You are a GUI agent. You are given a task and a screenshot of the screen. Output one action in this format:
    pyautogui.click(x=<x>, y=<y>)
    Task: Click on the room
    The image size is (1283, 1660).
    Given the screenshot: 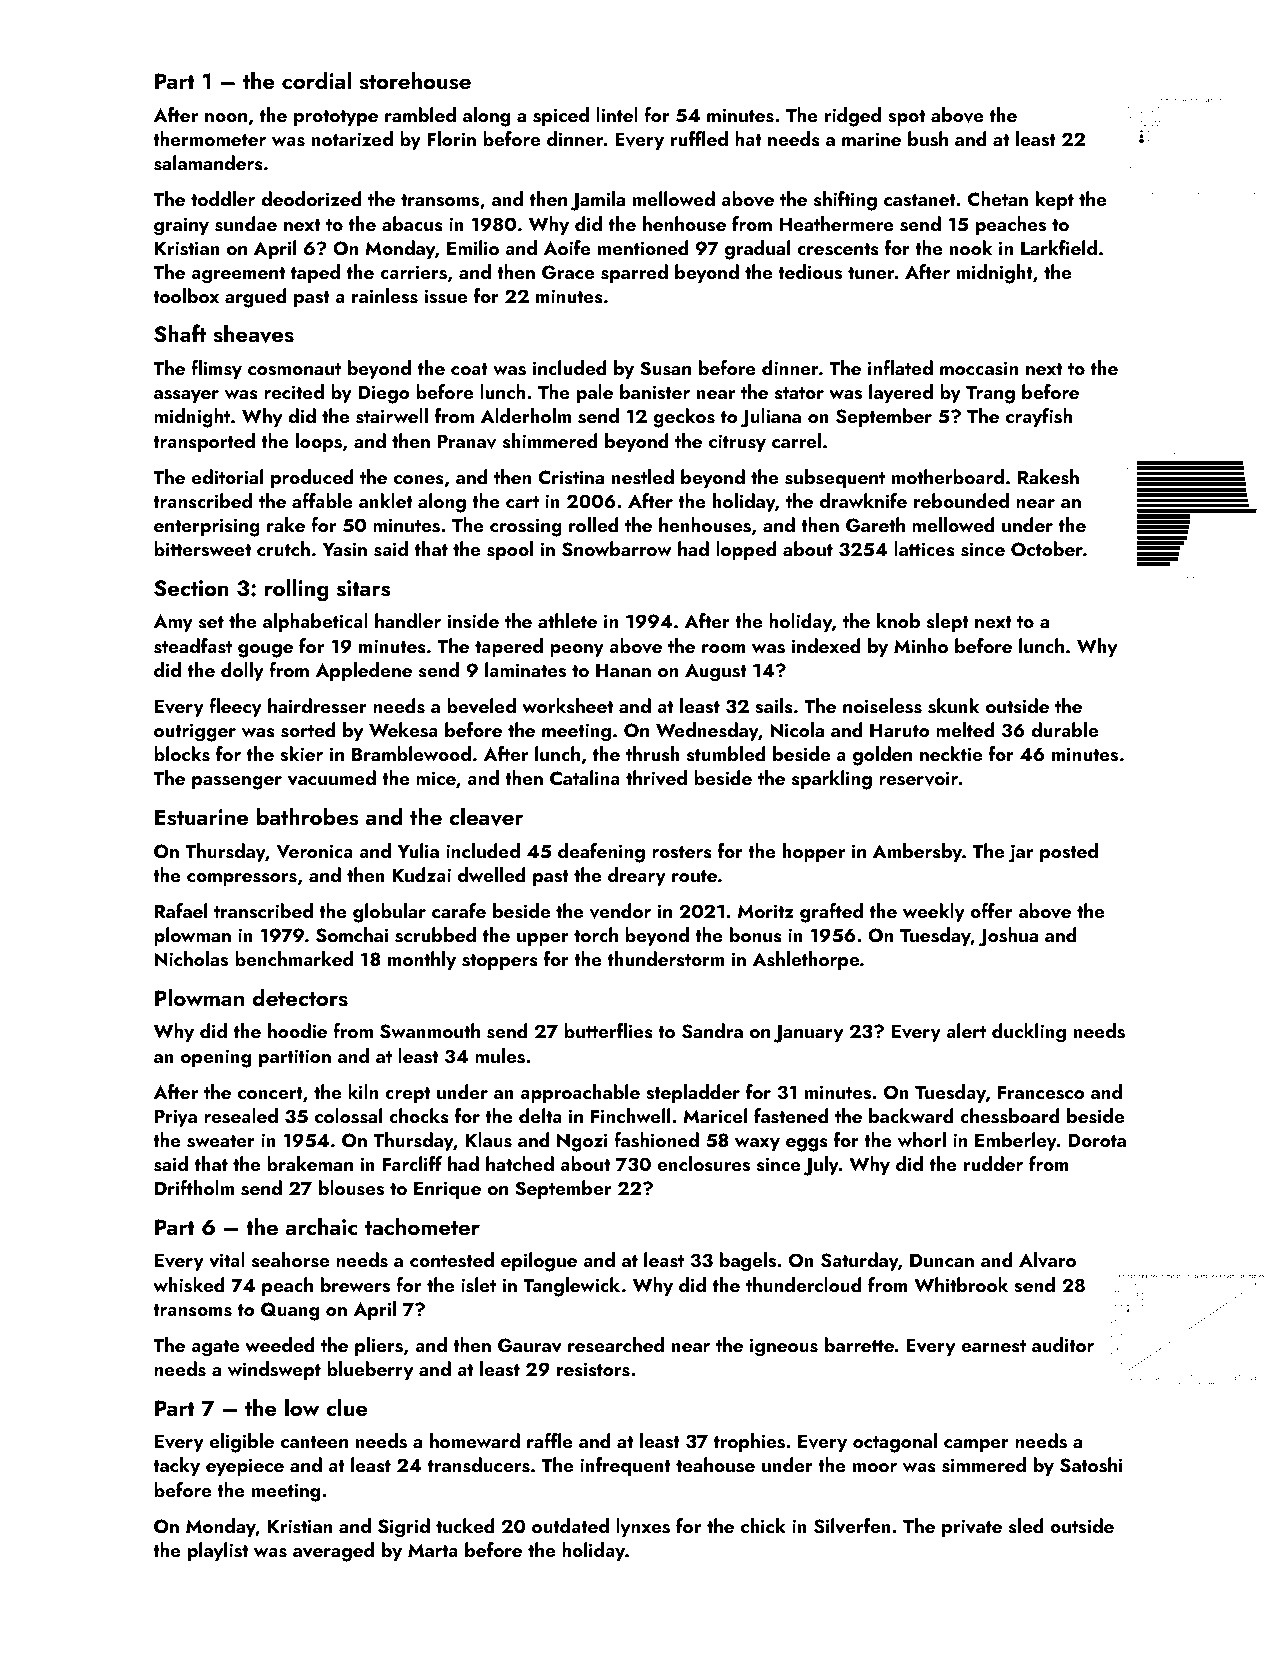 What is the action you would take?
    pyautogui.click(x=724, y=648)
